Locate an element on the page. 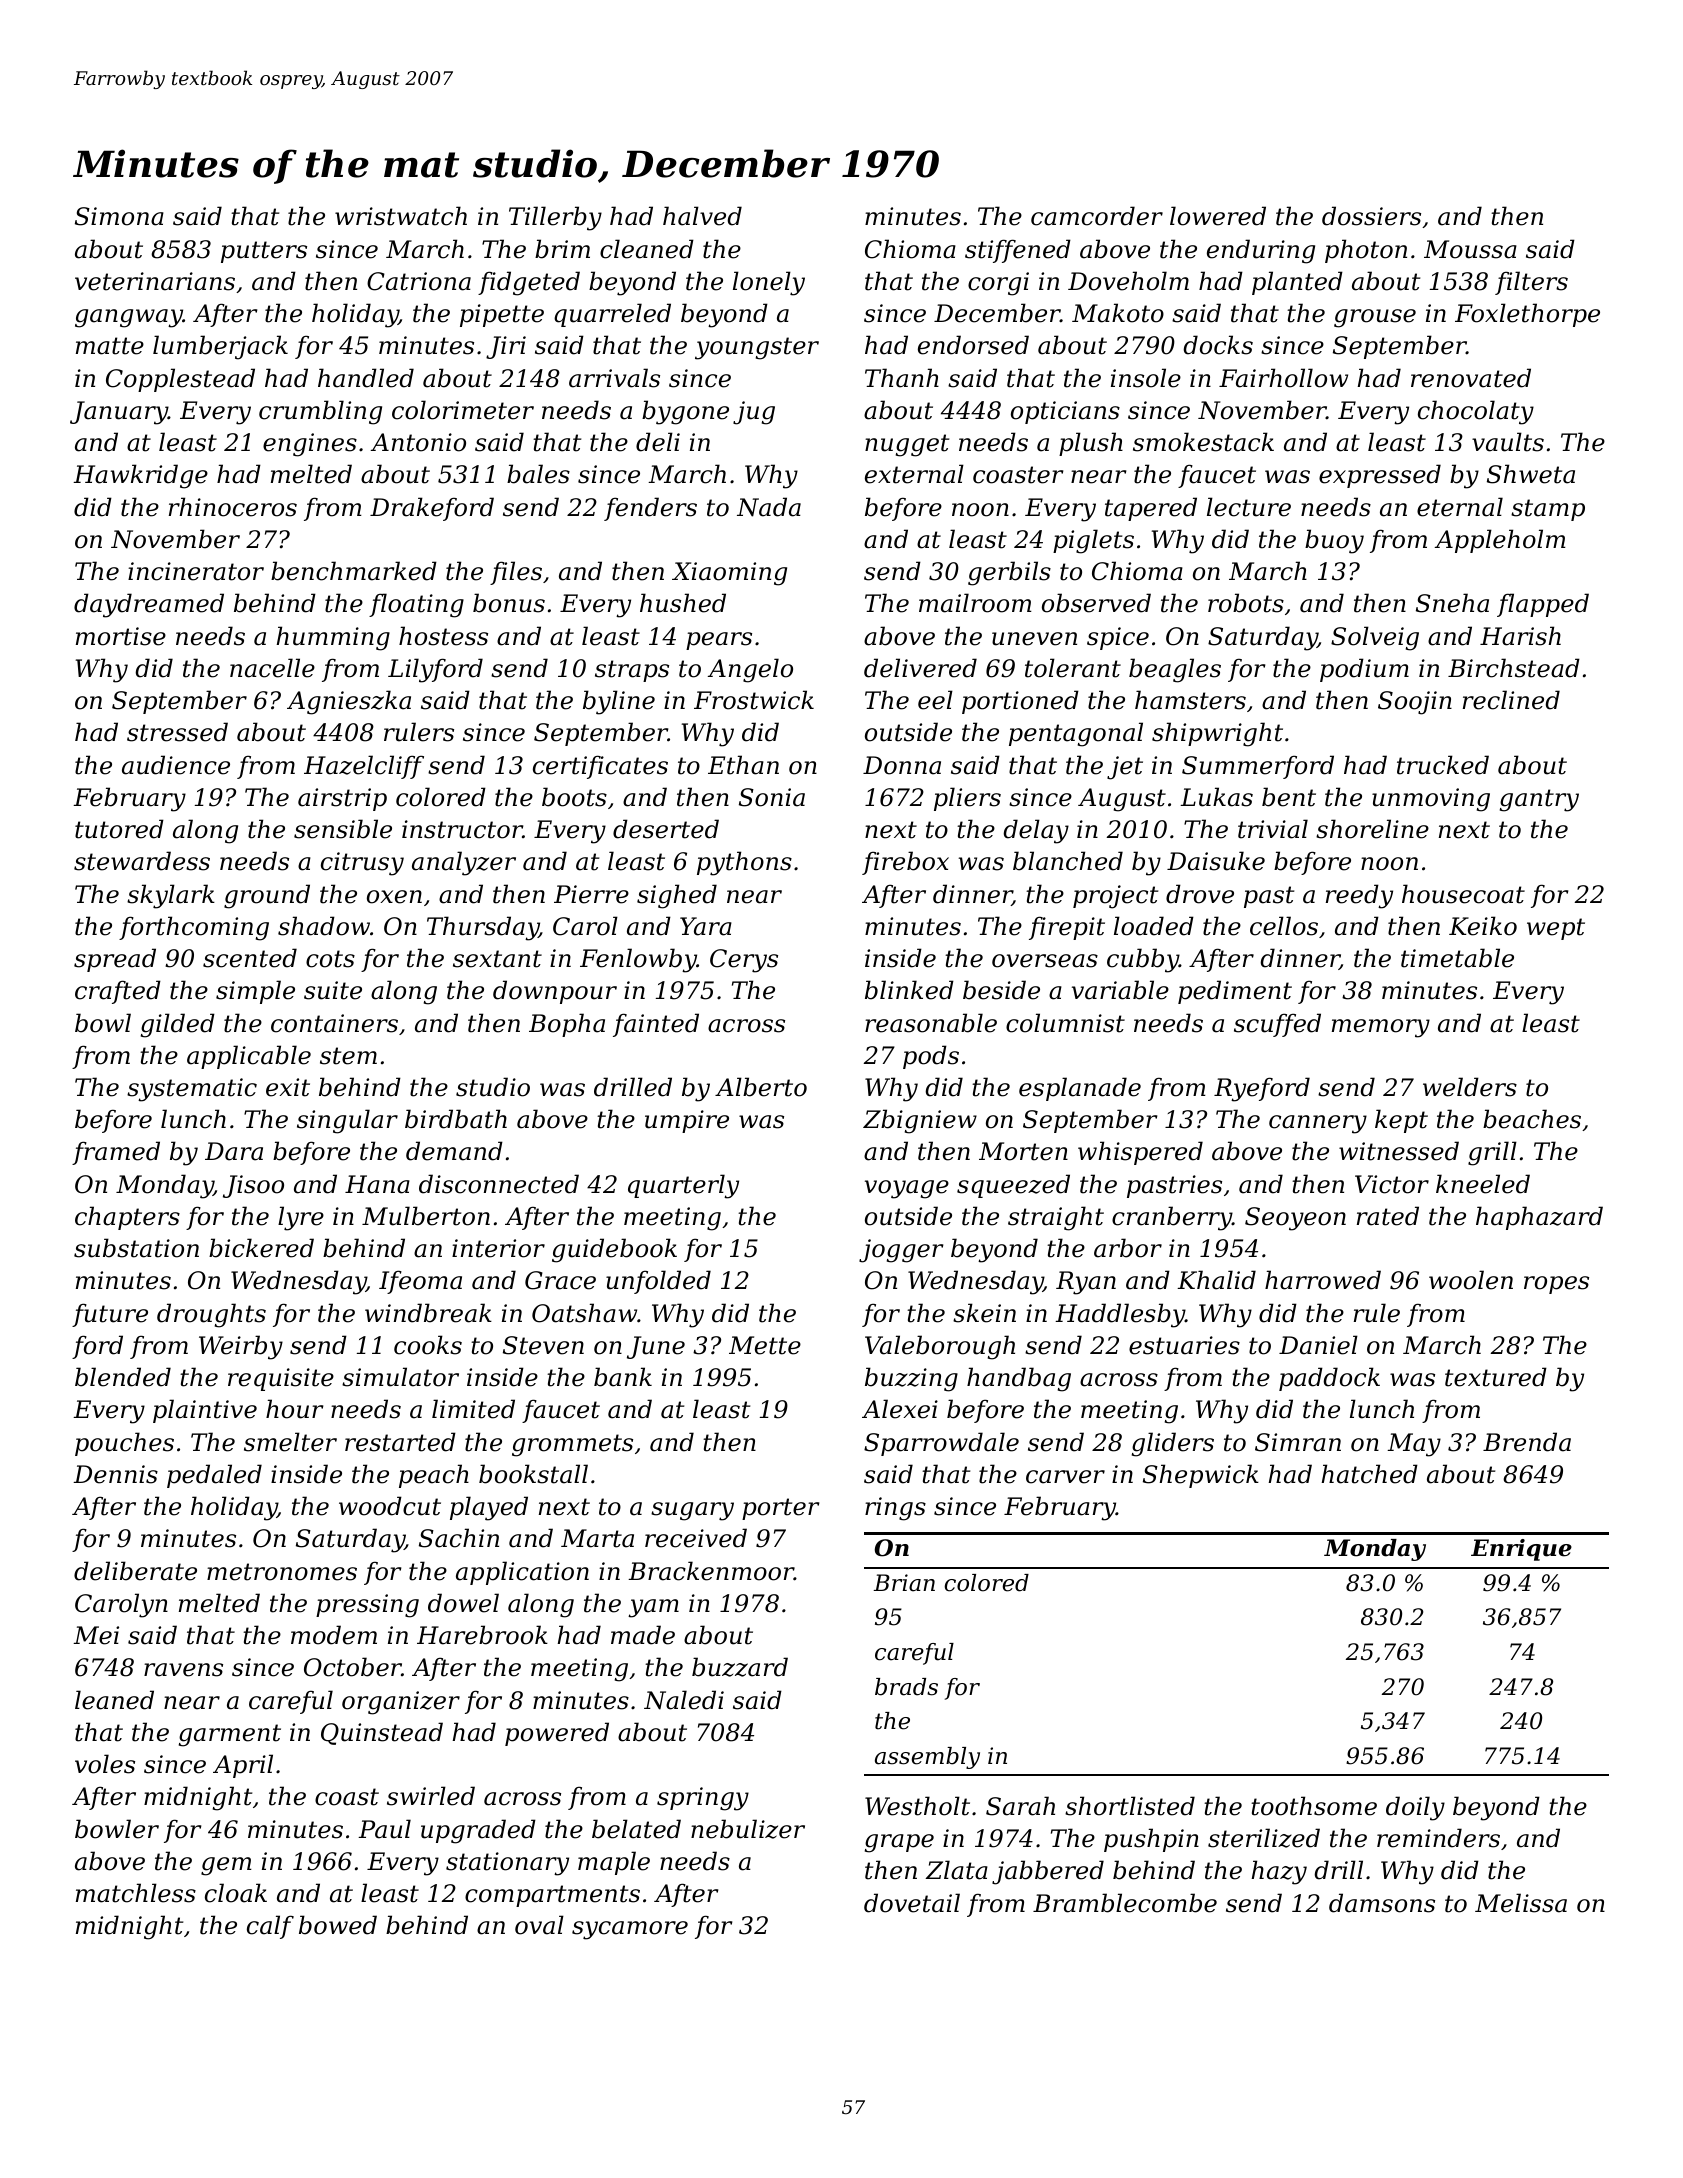 The height and width of the document is (2178, 1683). birdbath is located at coordinates (456, 1119).
